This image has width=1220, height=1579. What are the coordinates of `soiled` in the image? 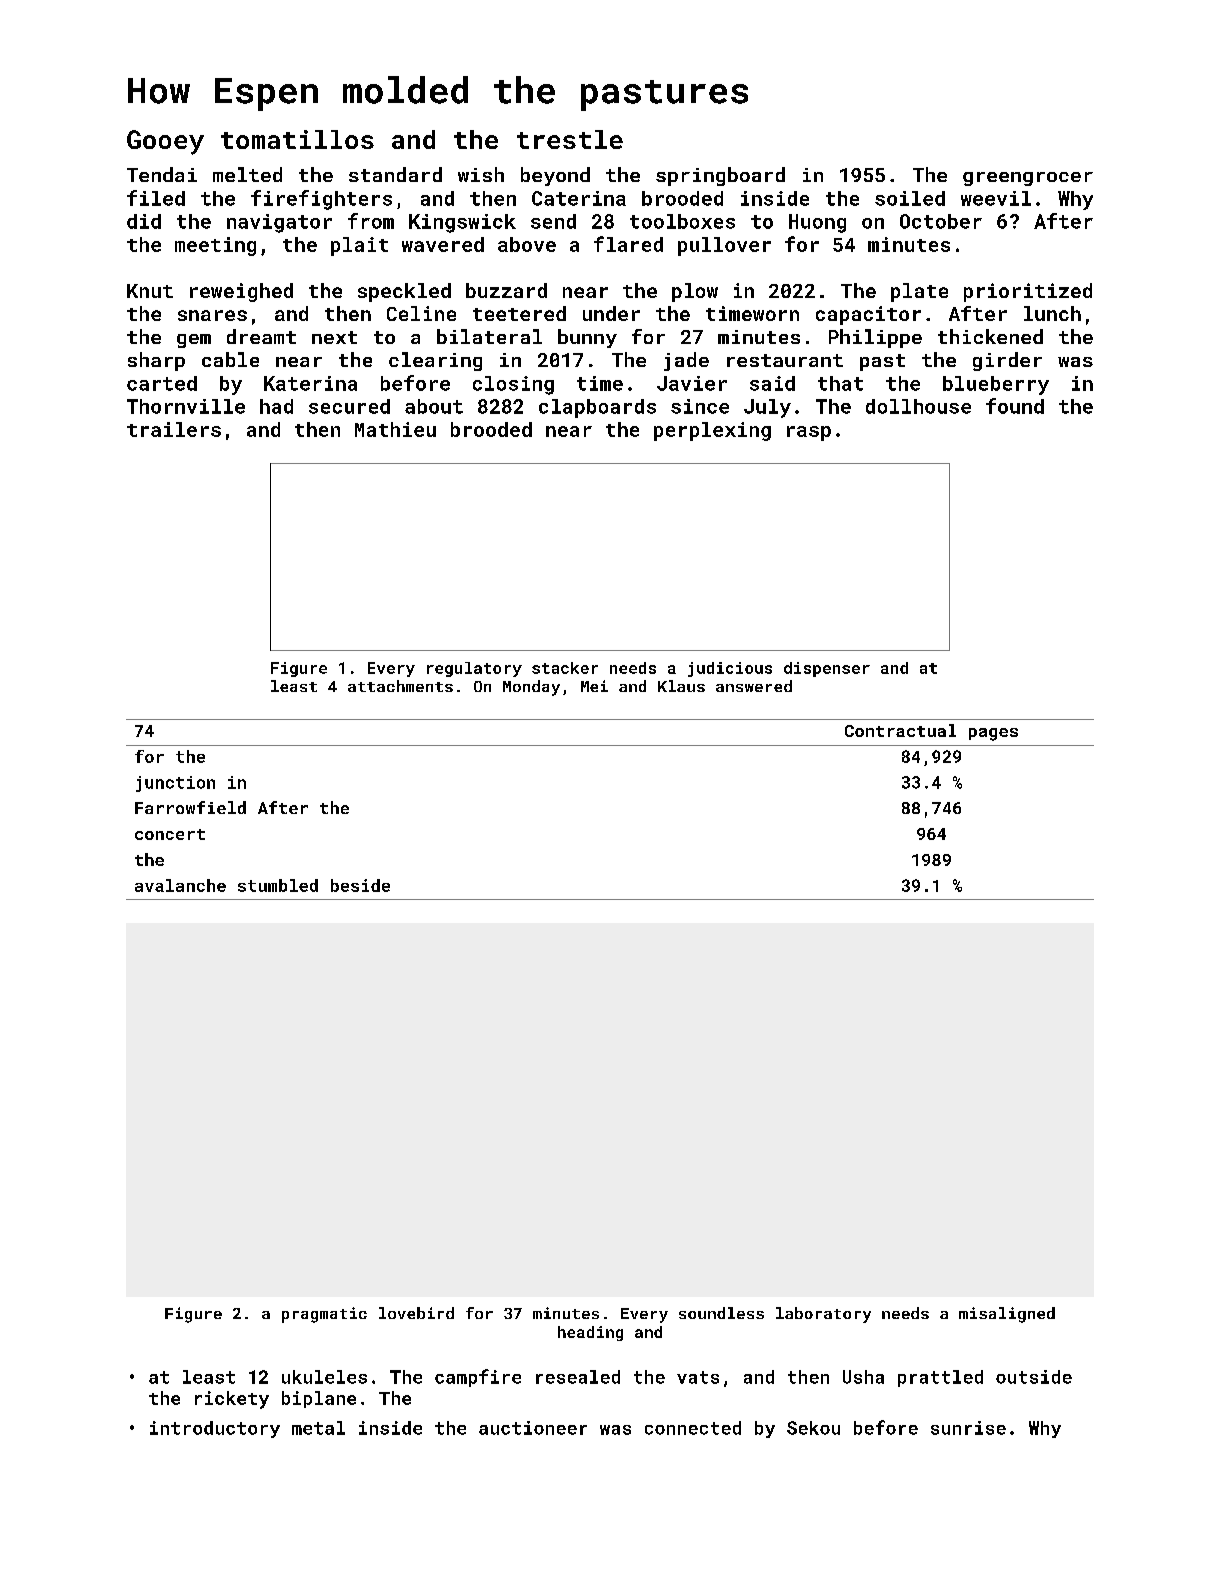 It's located at (910, 198).
